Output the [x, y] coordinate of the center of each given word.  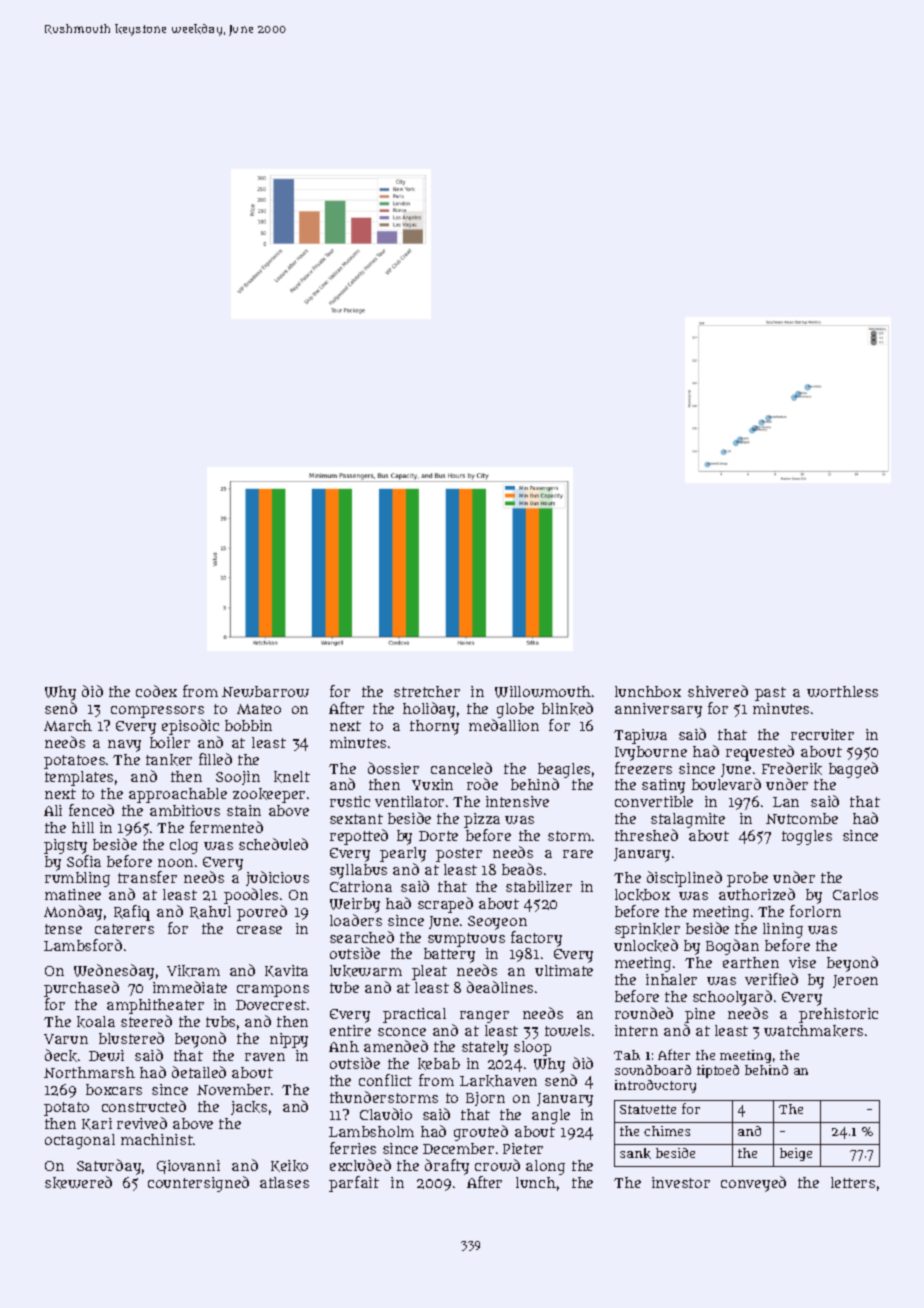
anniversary [658, 710]
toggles [807, 837]
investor [681, 1182]
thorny [434, 727]
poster [459, 855]
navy [124, 746]
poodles [251, 896]
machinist [157, 1139]
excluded [360, 1165]
